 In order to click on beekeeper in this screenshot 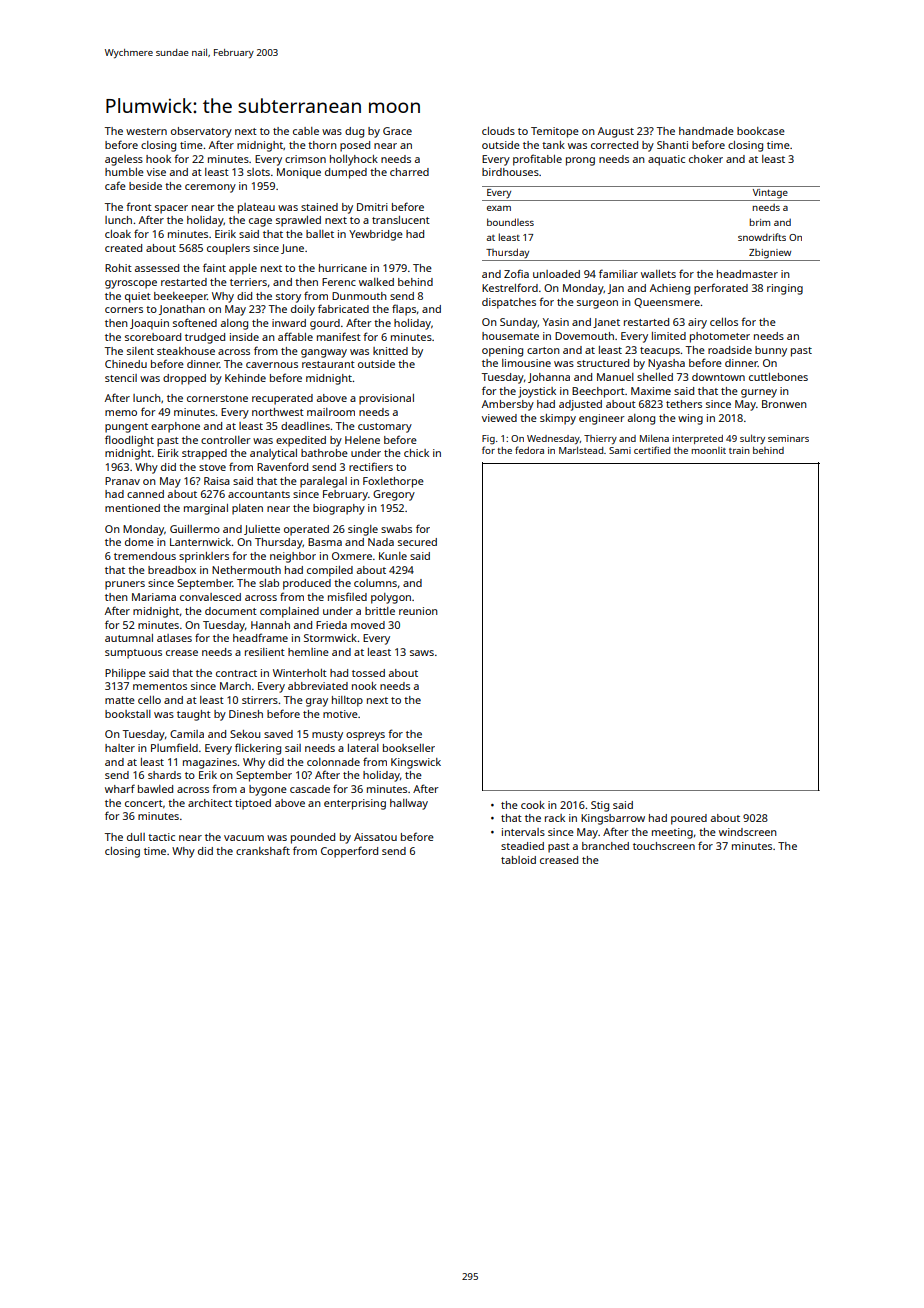, I will do `click(180, 297)`.
